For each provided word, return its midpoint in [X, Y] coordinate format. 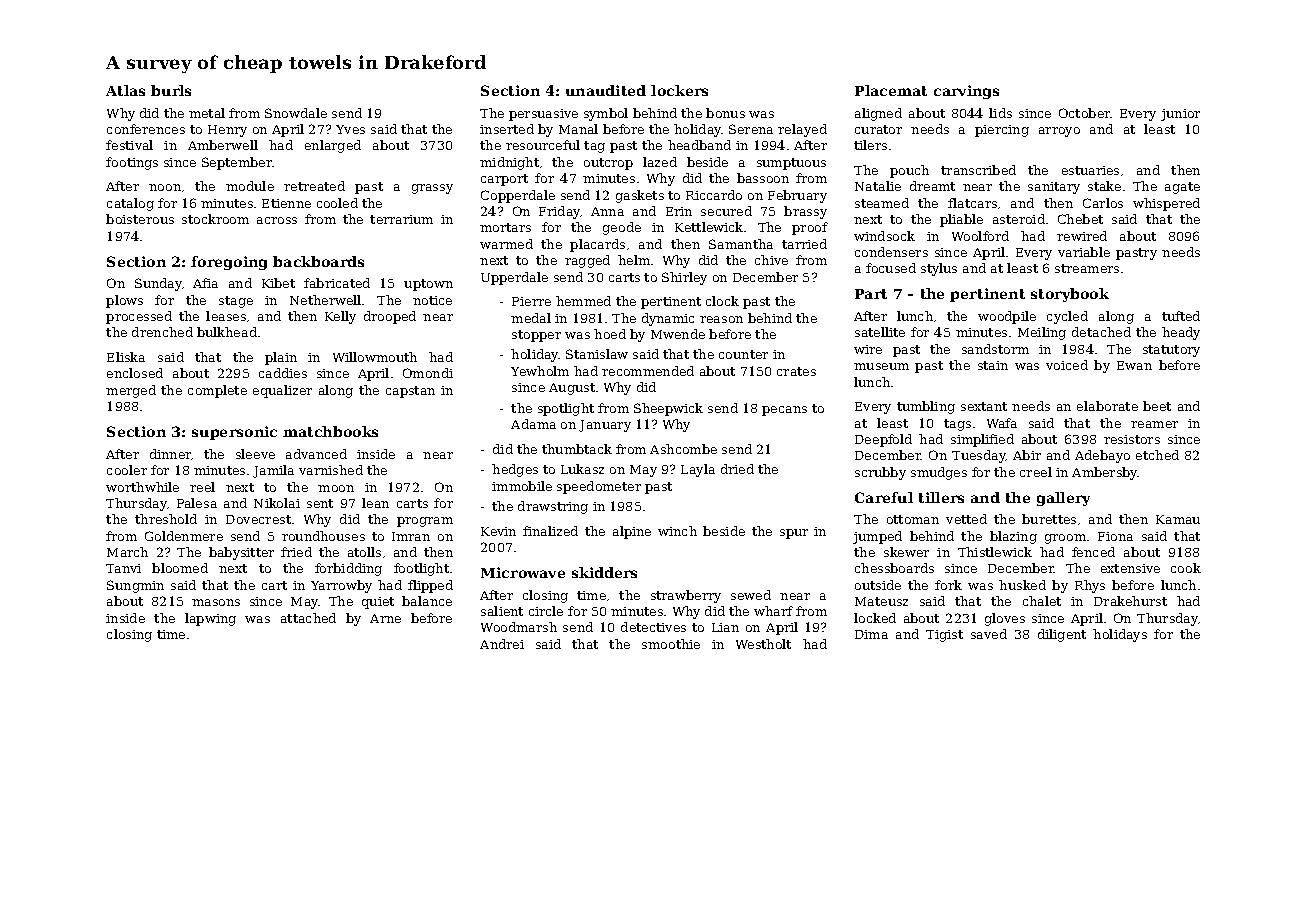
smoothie [671, 644]
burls [171, 90]
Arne [385, 618]
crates [796, 371]
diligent [1062, 635]
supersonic [234, 433]
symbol [606, 114]
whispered [1166, 204]
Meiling [1042, 333]
